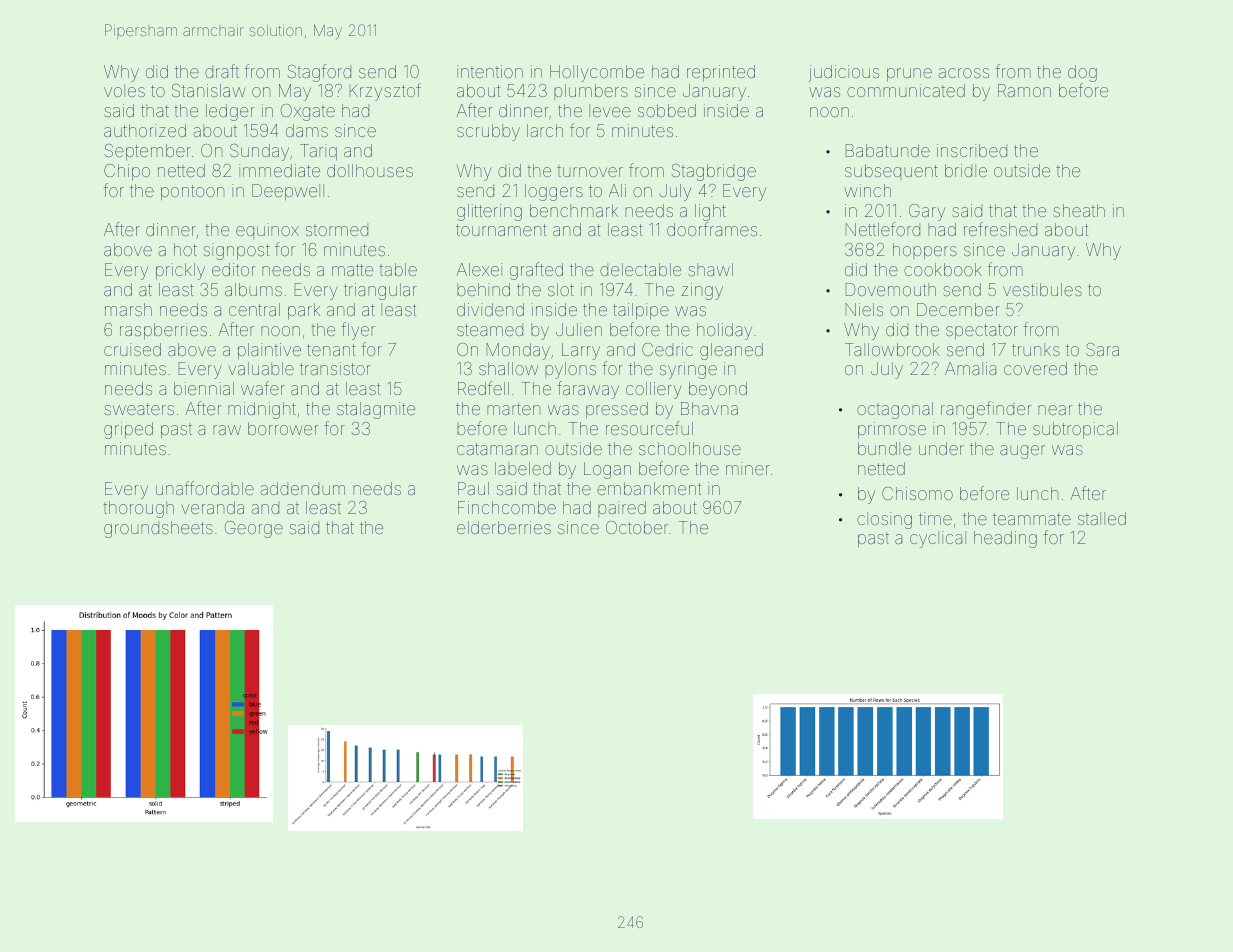 The image size is (1233, 952). I want to click on reprinted, so click(721, 73).
